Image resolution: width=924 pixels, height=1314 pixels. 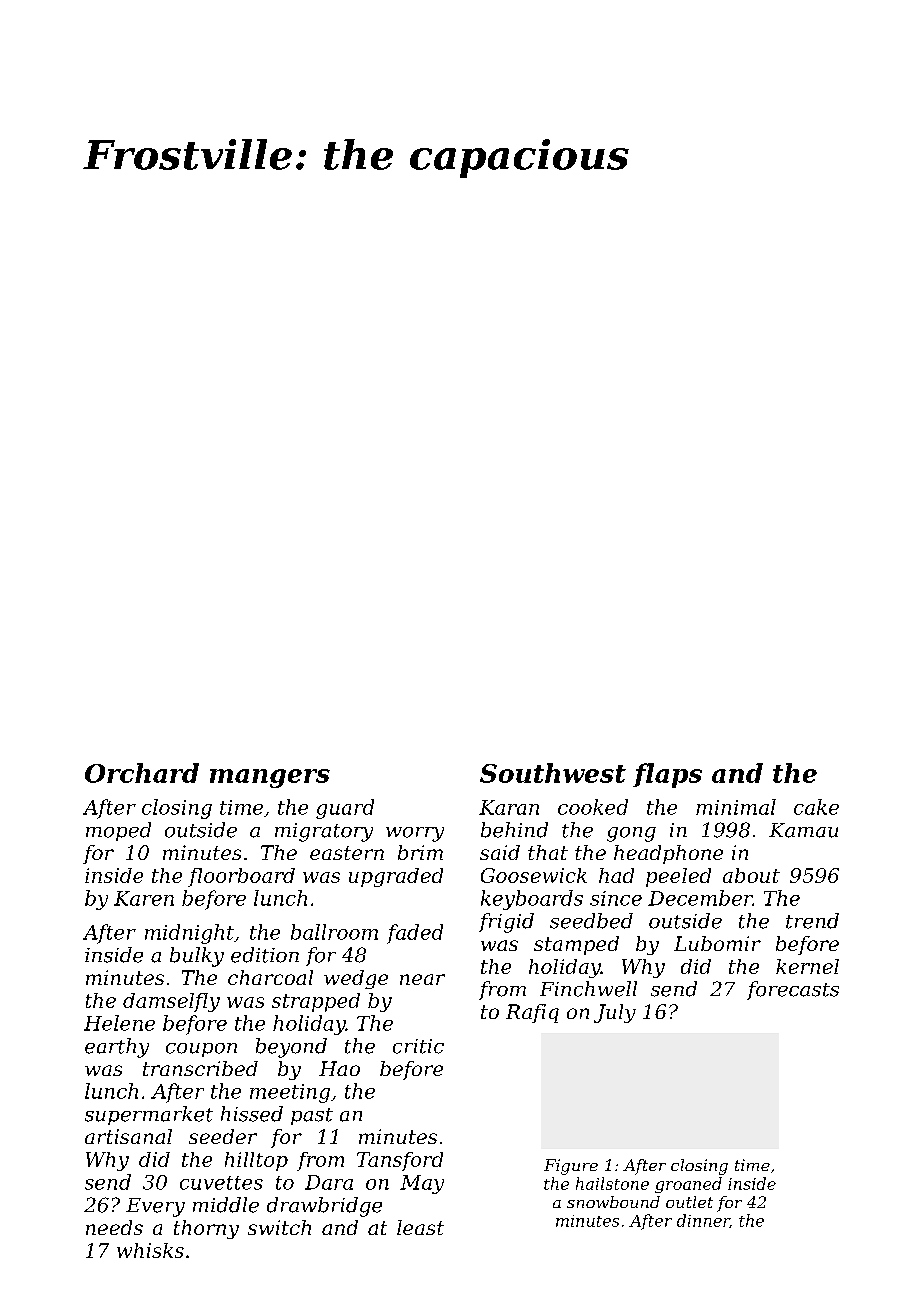 I want to click on charcoal, so click(x=270, y=977).
